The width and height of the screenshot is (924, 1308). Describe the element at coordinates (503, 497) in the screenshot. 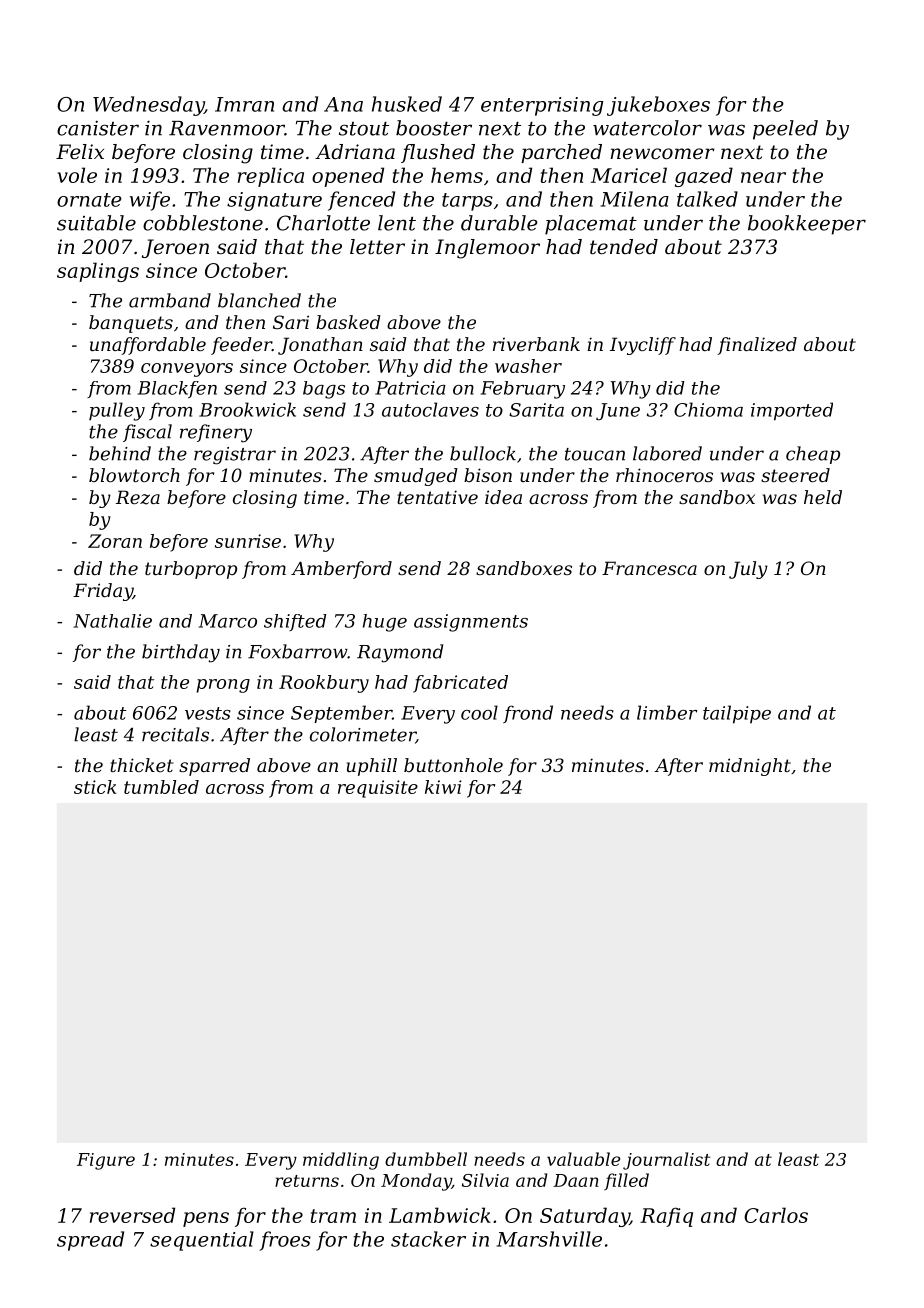

I see `idea` at that location.
